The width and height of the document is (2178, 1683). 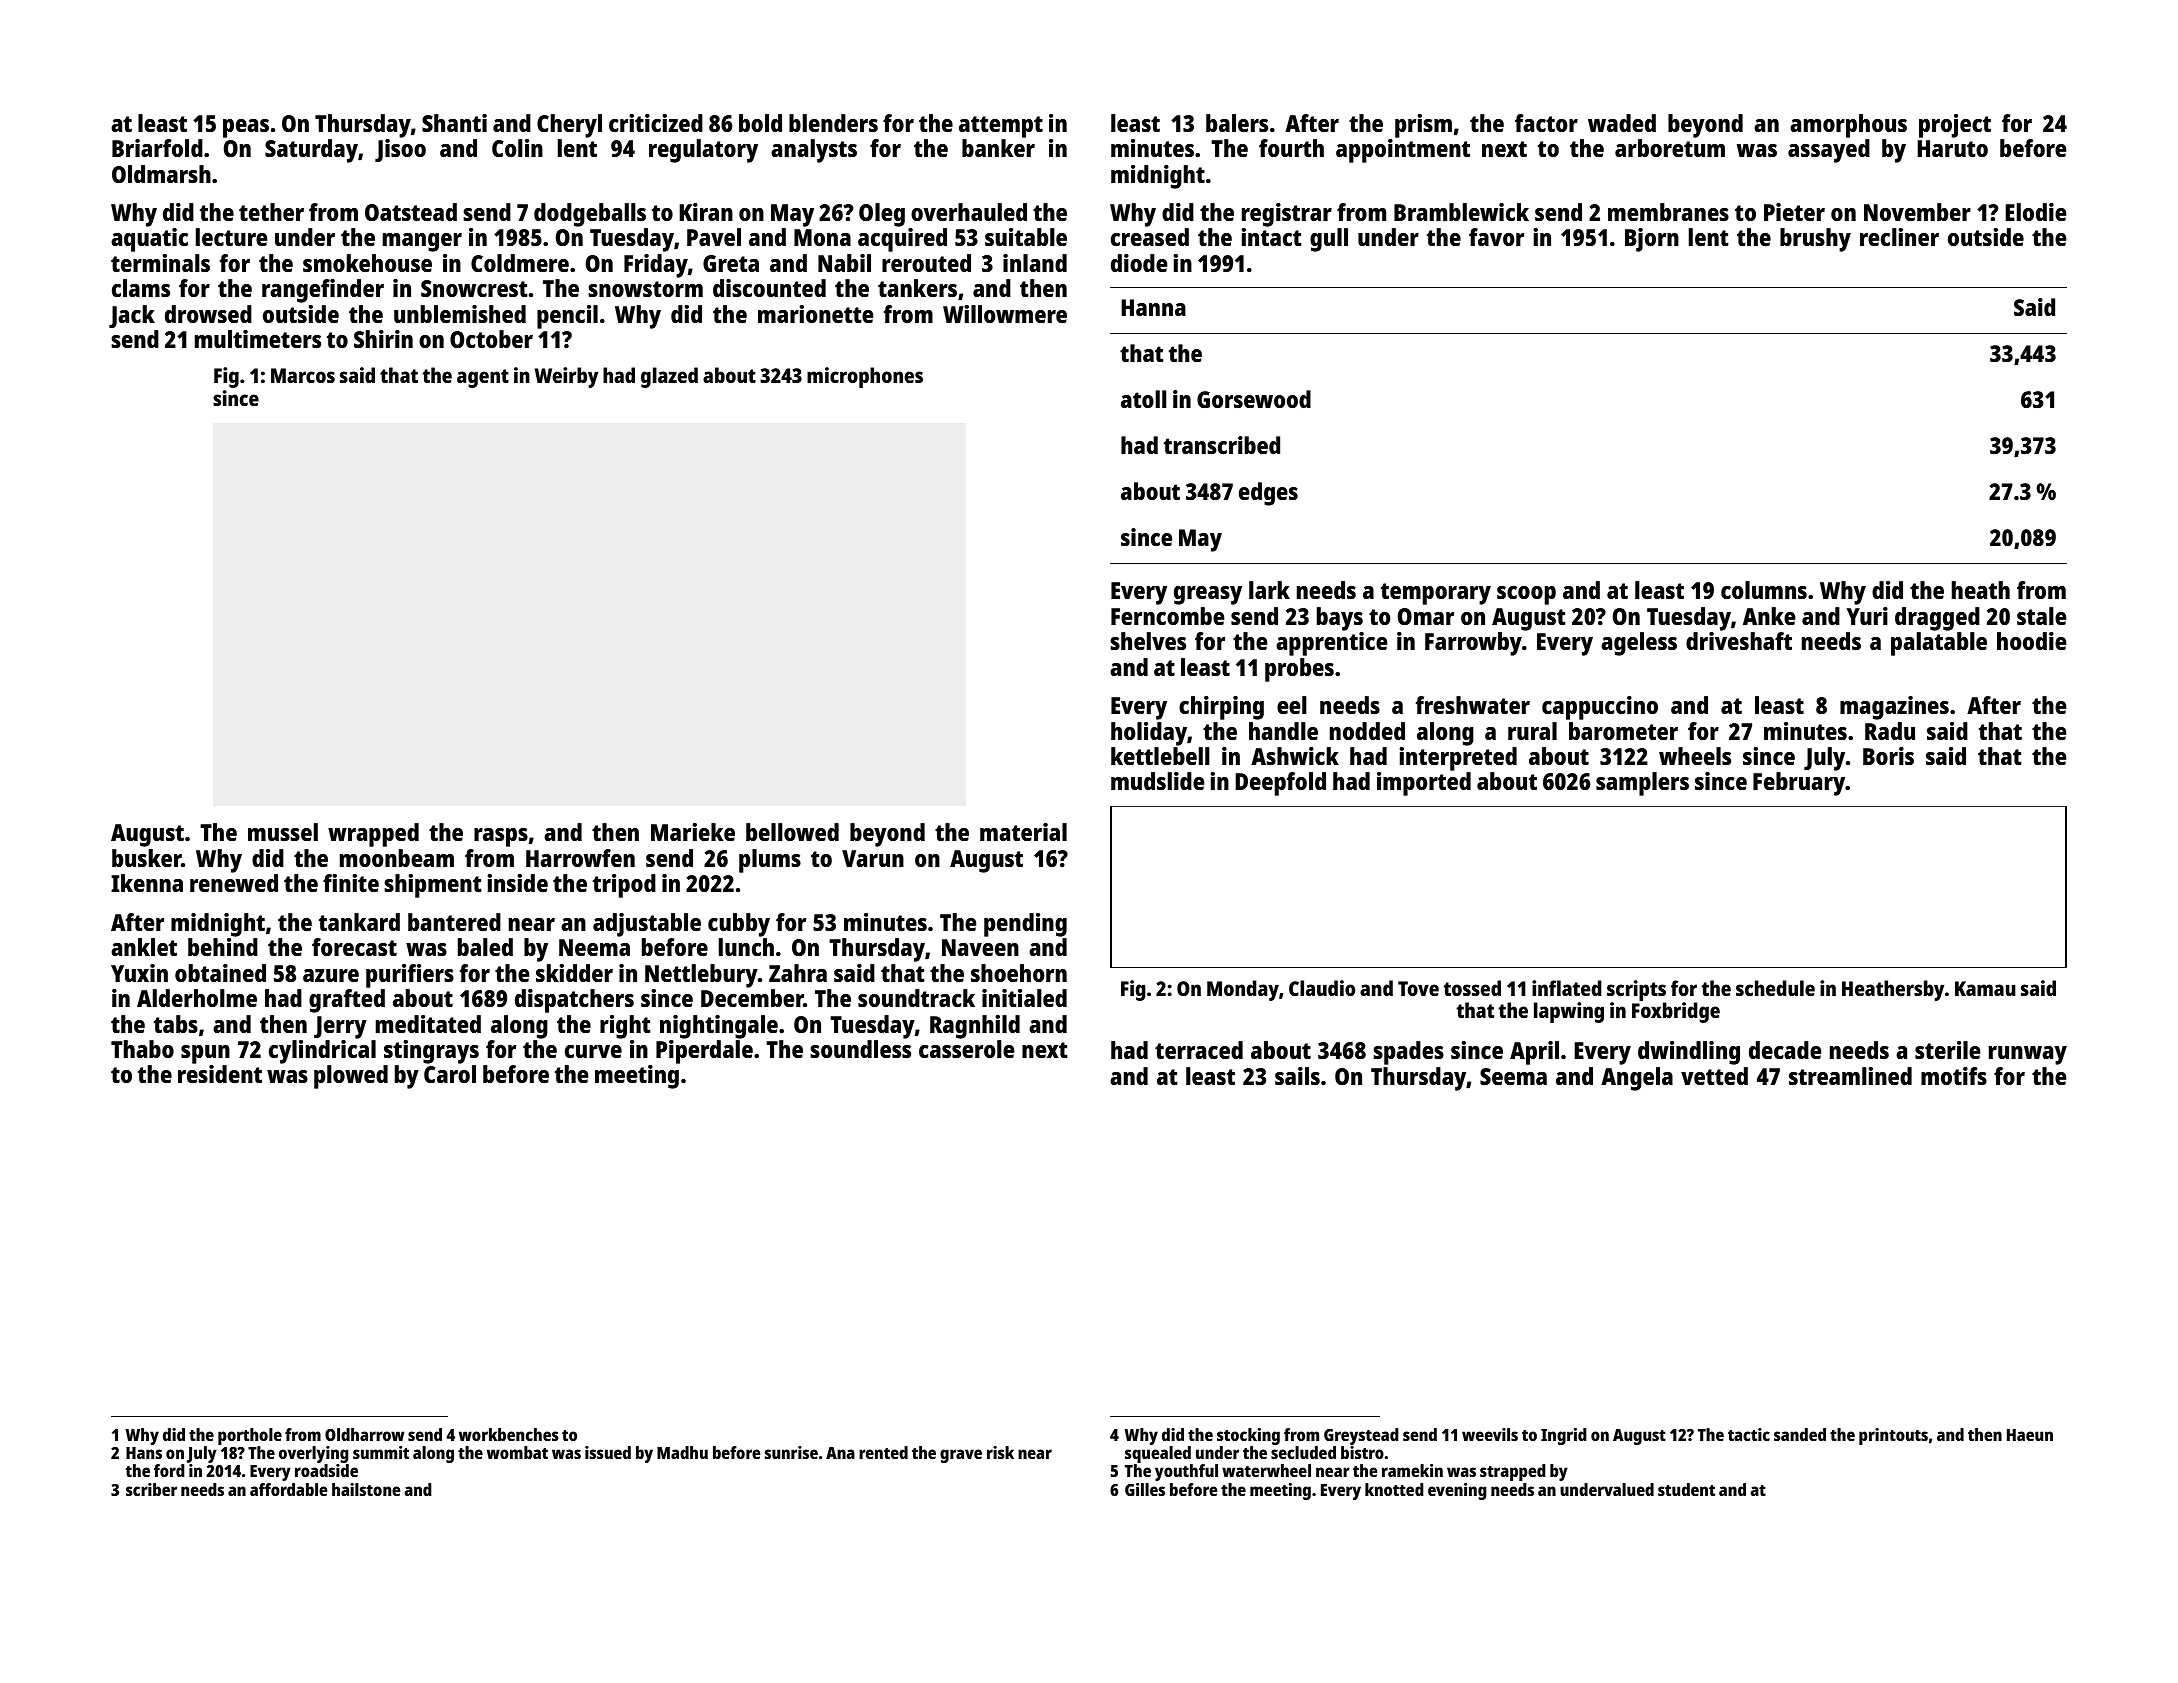 What do you see at coordinates (1158, 1454) in the document?
I see `squealed` at bounding box center [1158, 1454].
